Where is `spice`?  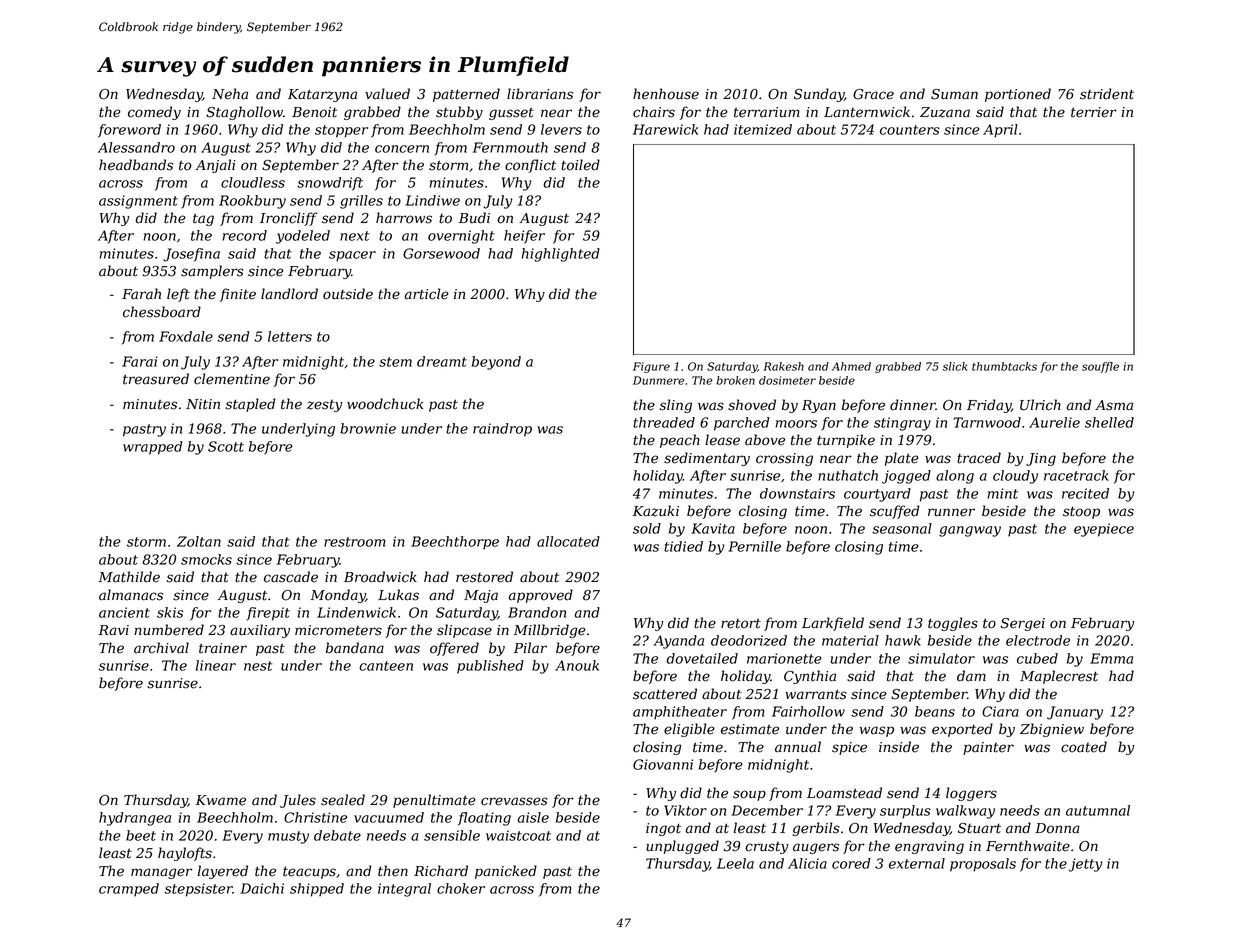
spice is located at coordinates (849, 748).
